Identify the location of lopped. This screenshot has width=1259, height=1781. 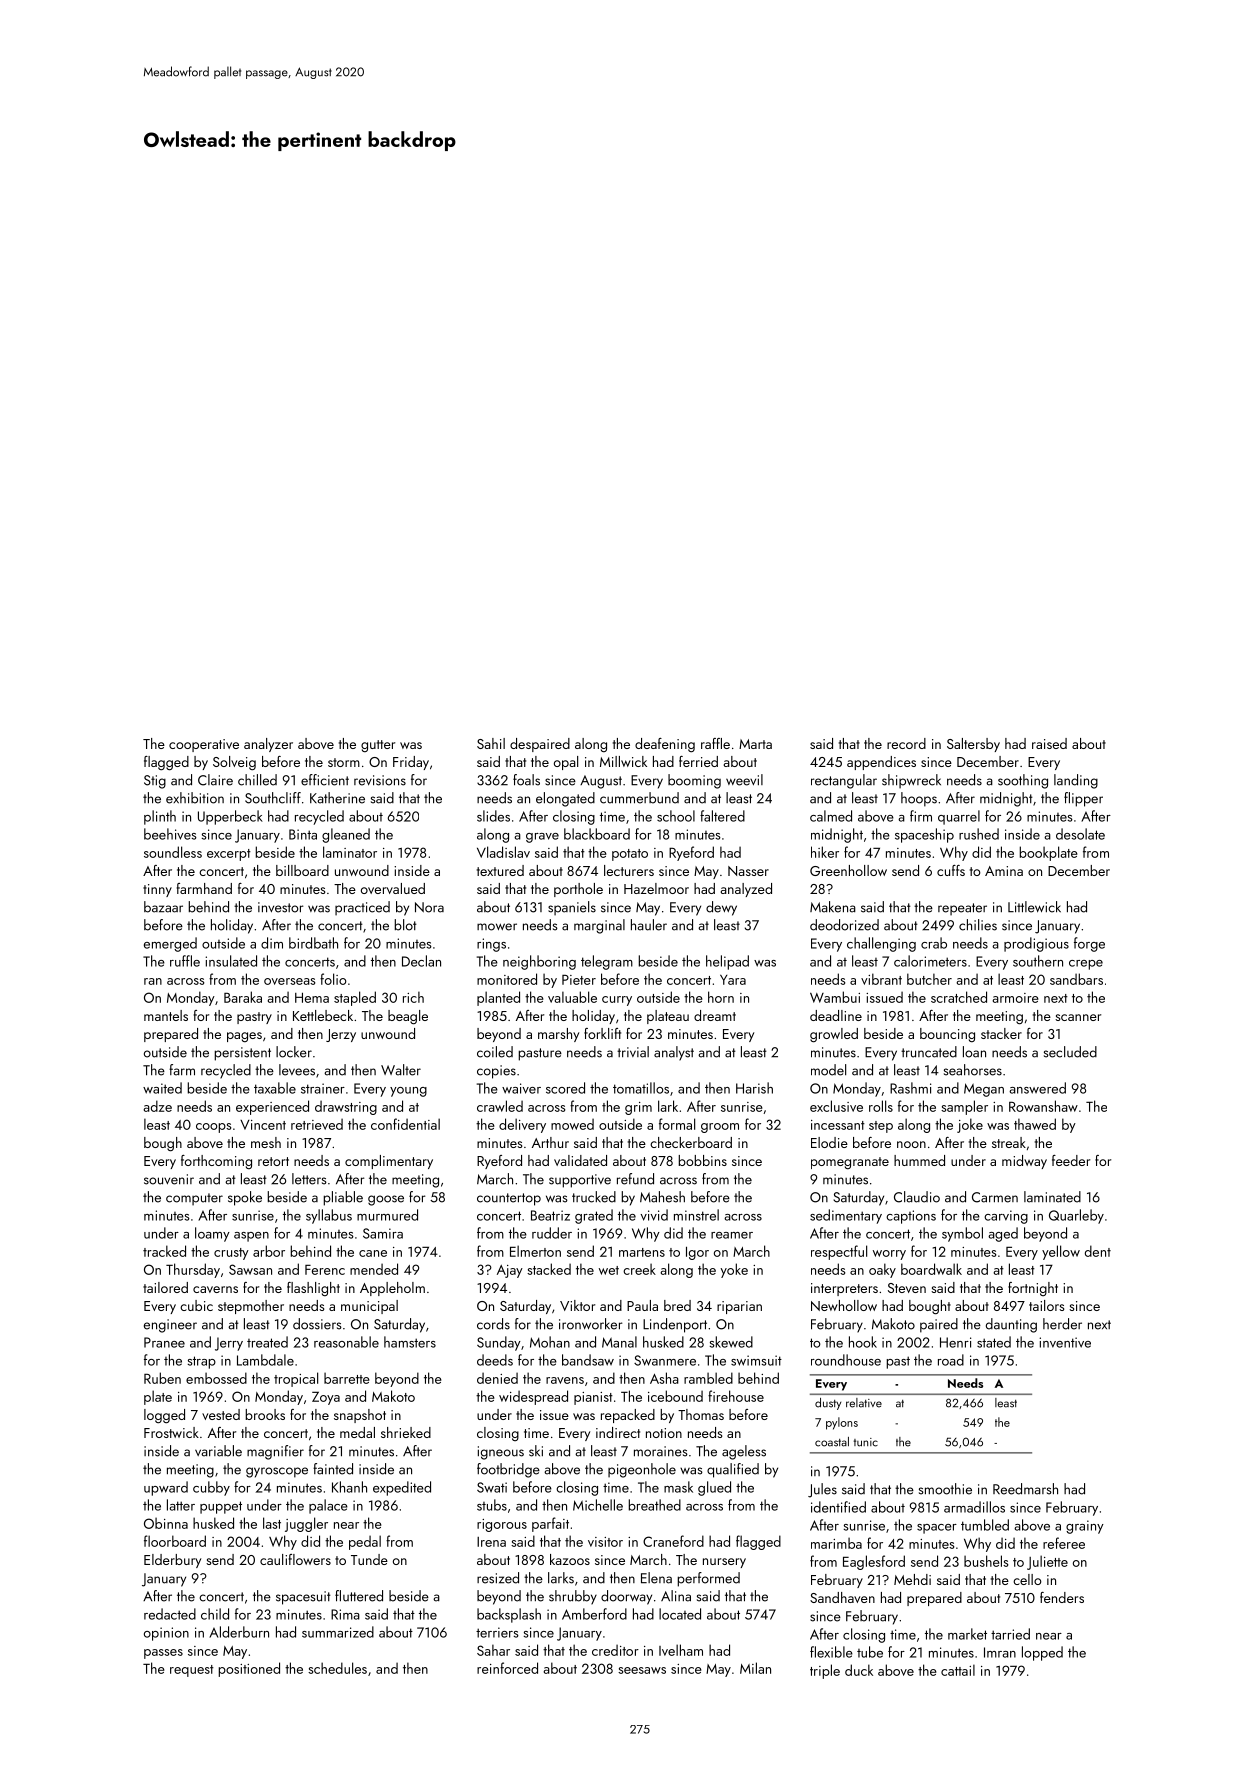
(1042, 1653).
